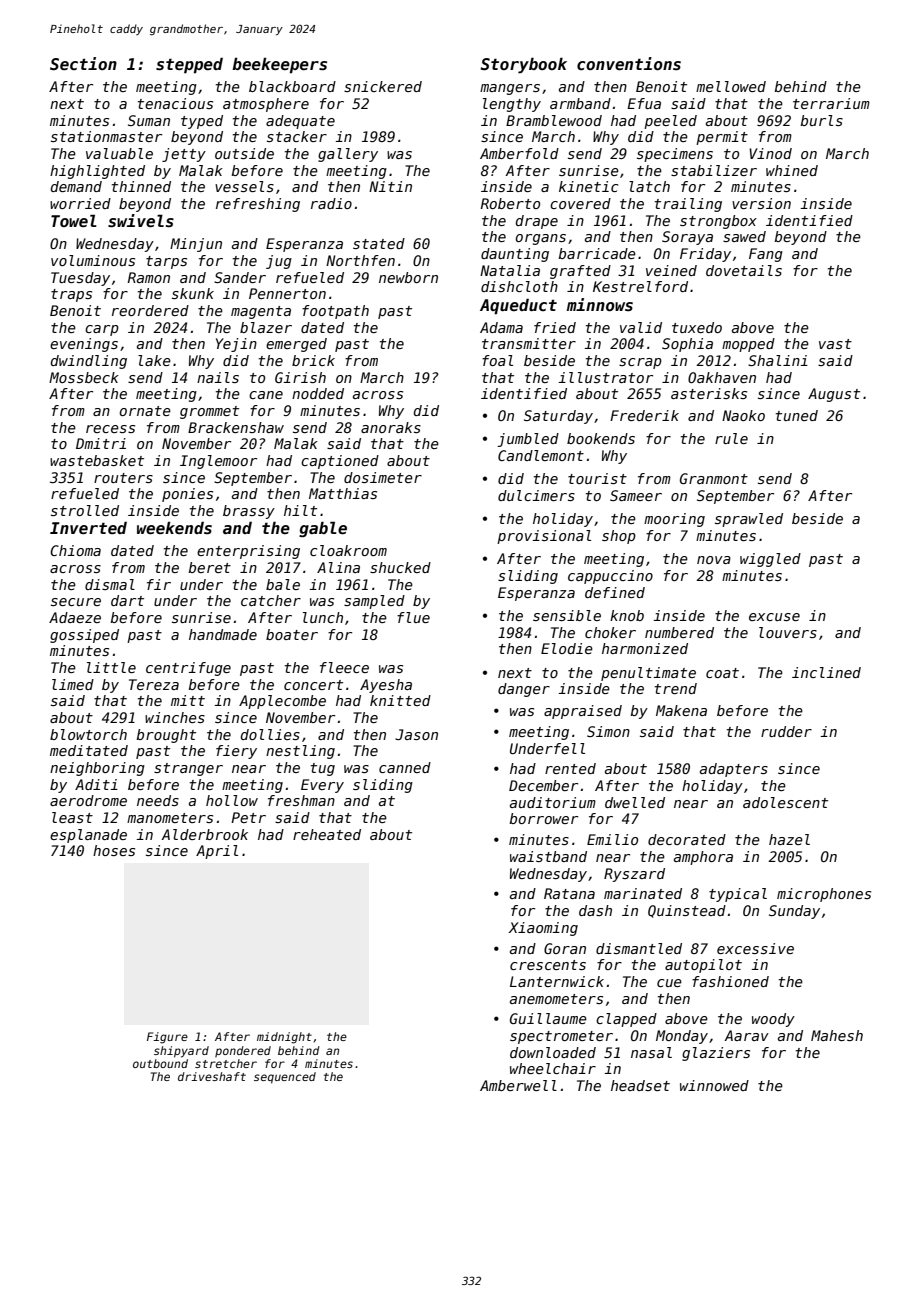 The image size is (924, 1308). What do you see at coordinates (785, 802) in the screenshot?
I see `adolescent` at bounding box center [785, 802].
